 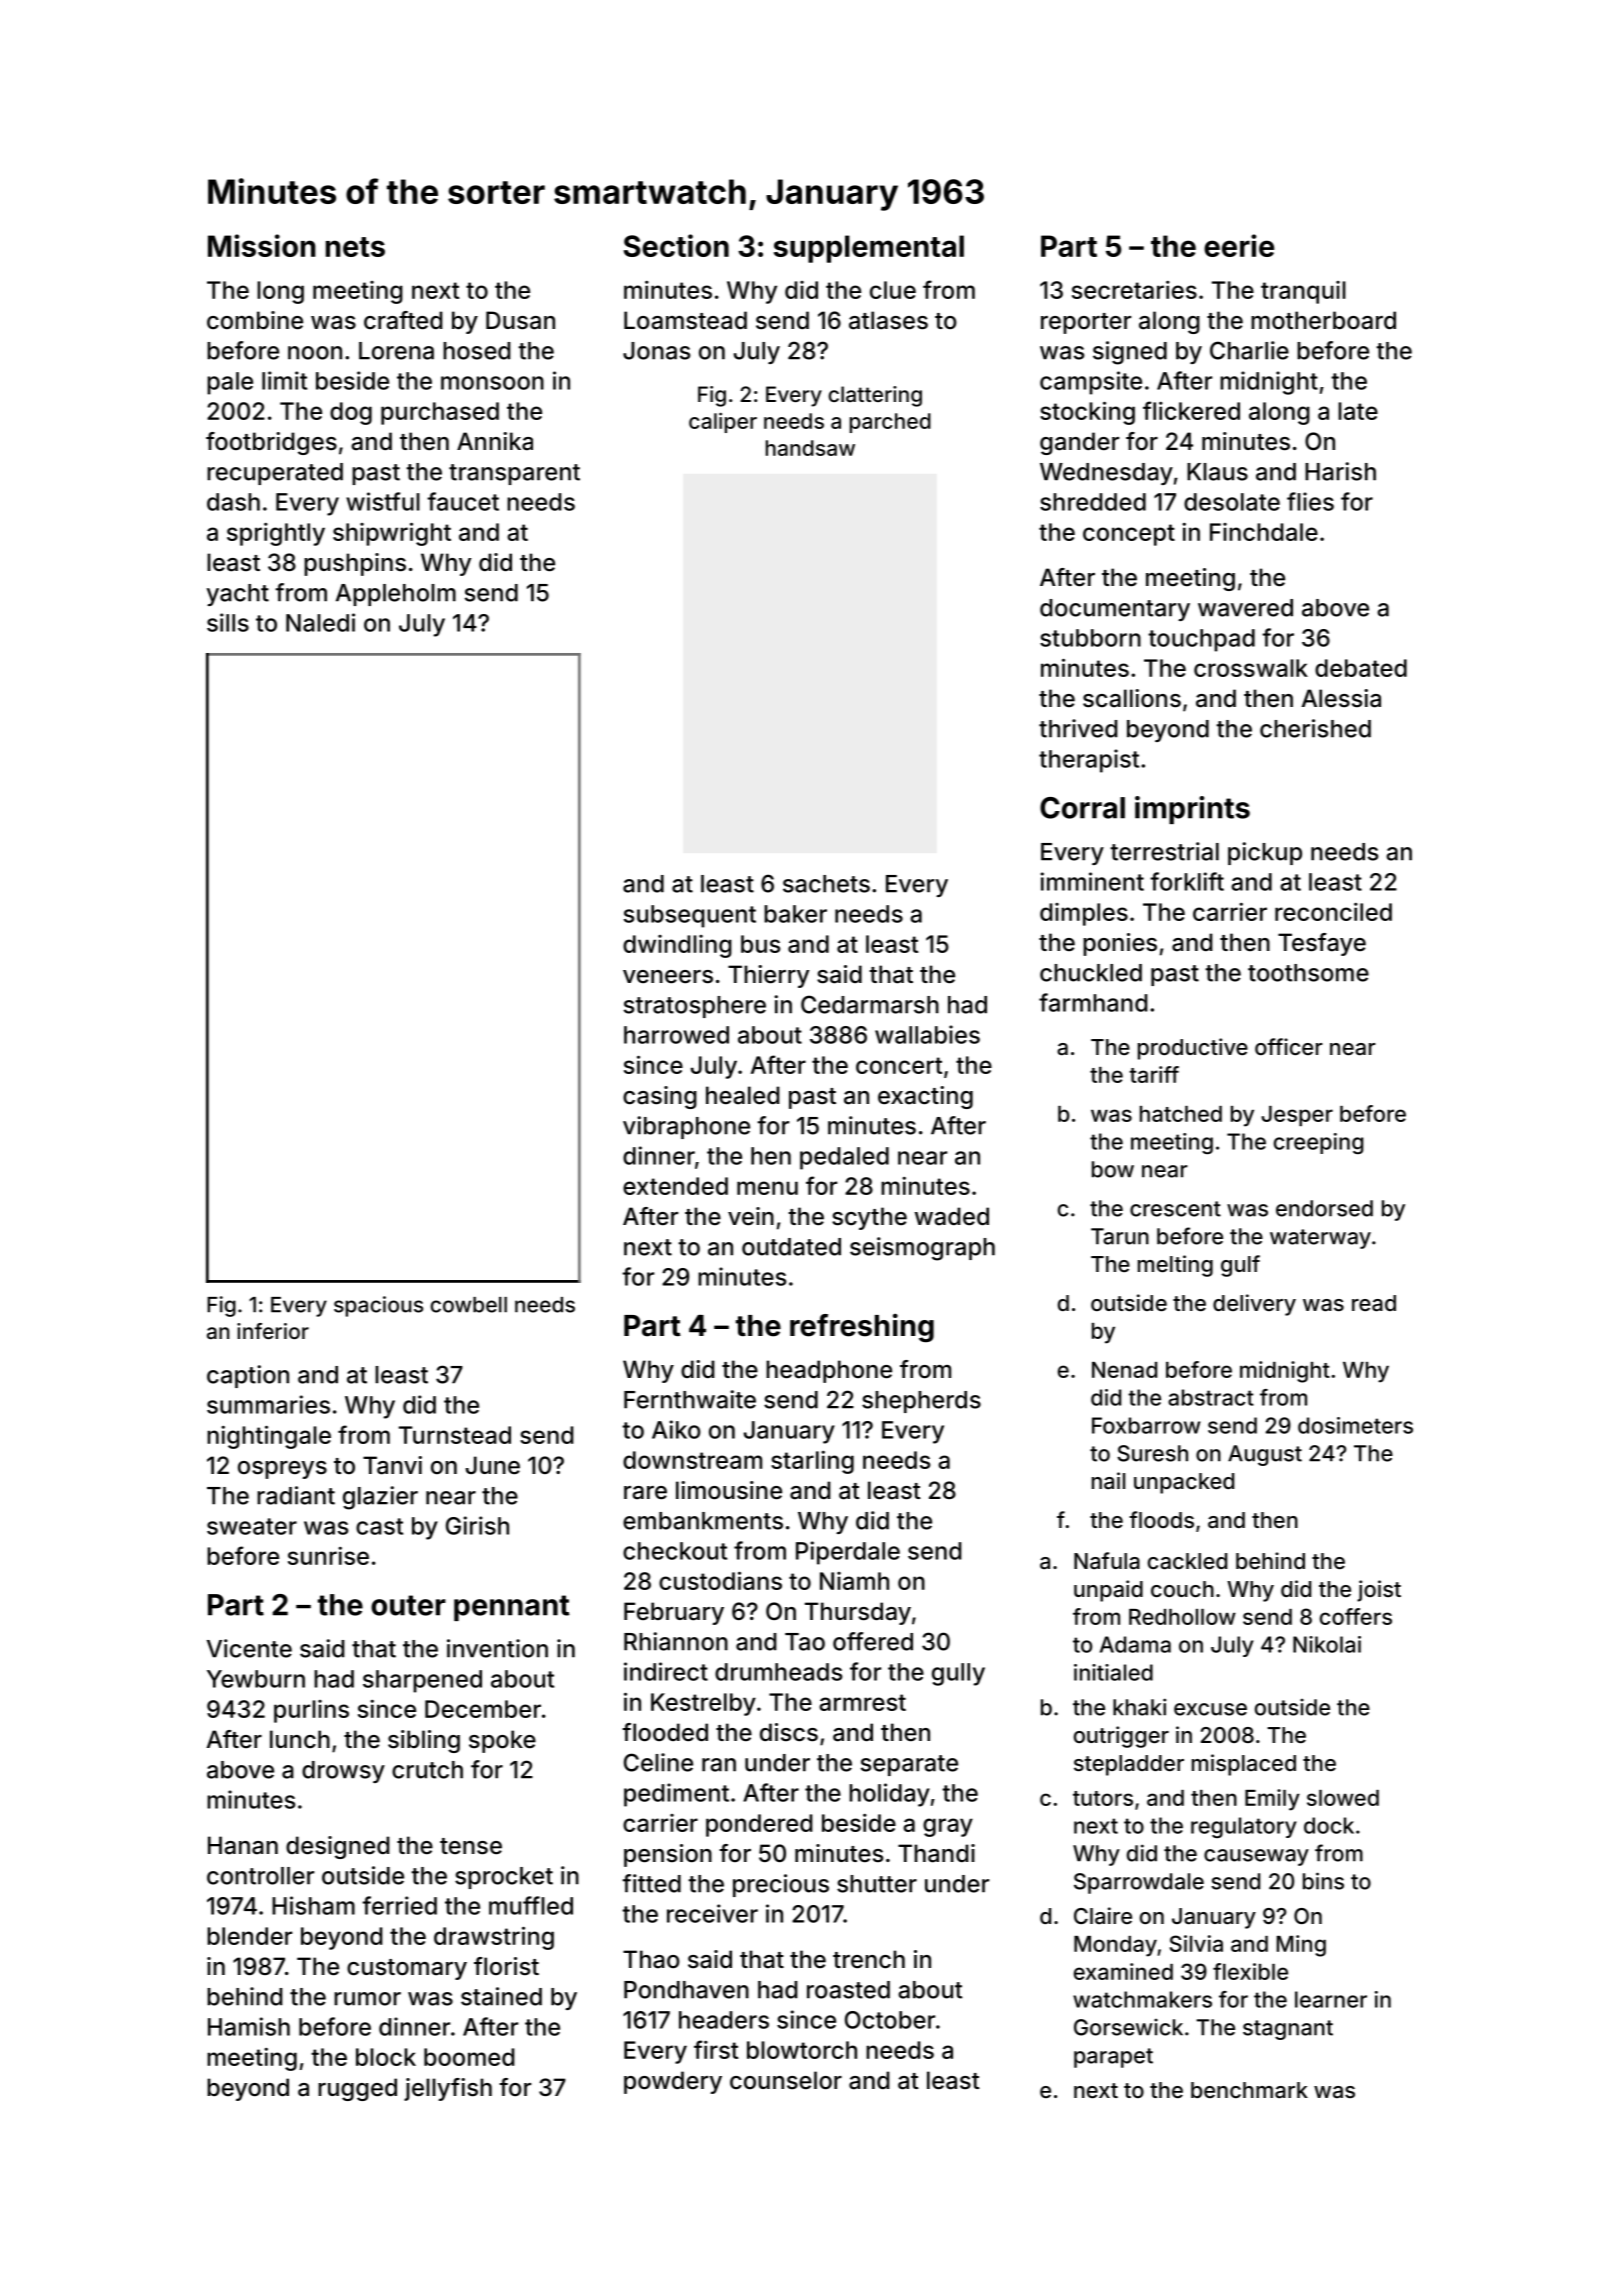 What do you see at coordinates (712, 1913) in the page?
I see `receiver` at bounding box center [712, 1913].
